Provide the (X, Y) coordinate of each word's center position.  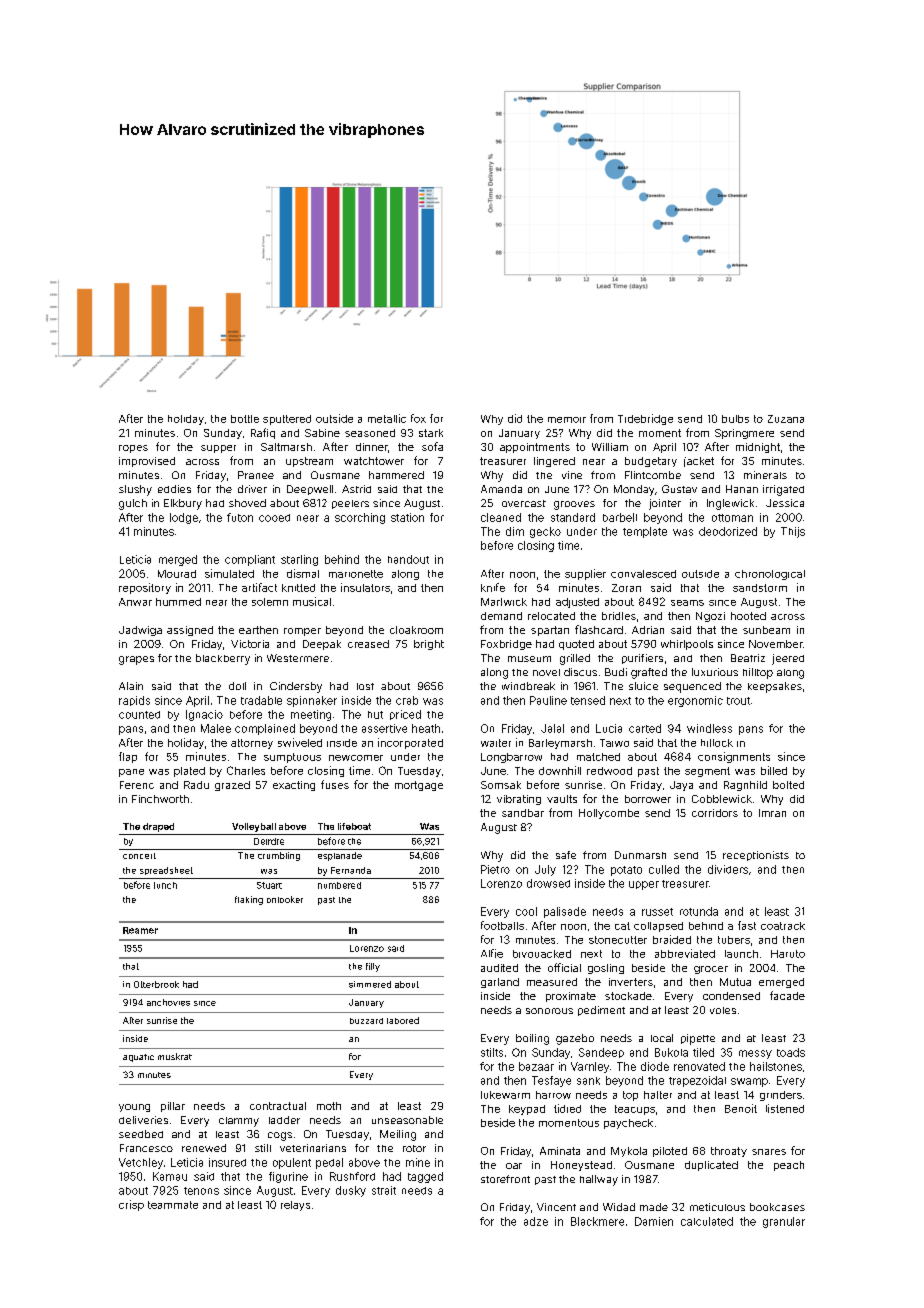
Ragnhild (745, 786)
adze (536, 1221)
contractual (278, 1106)
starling (299, 560)
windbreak (528, 686)
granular (784, 1222)
